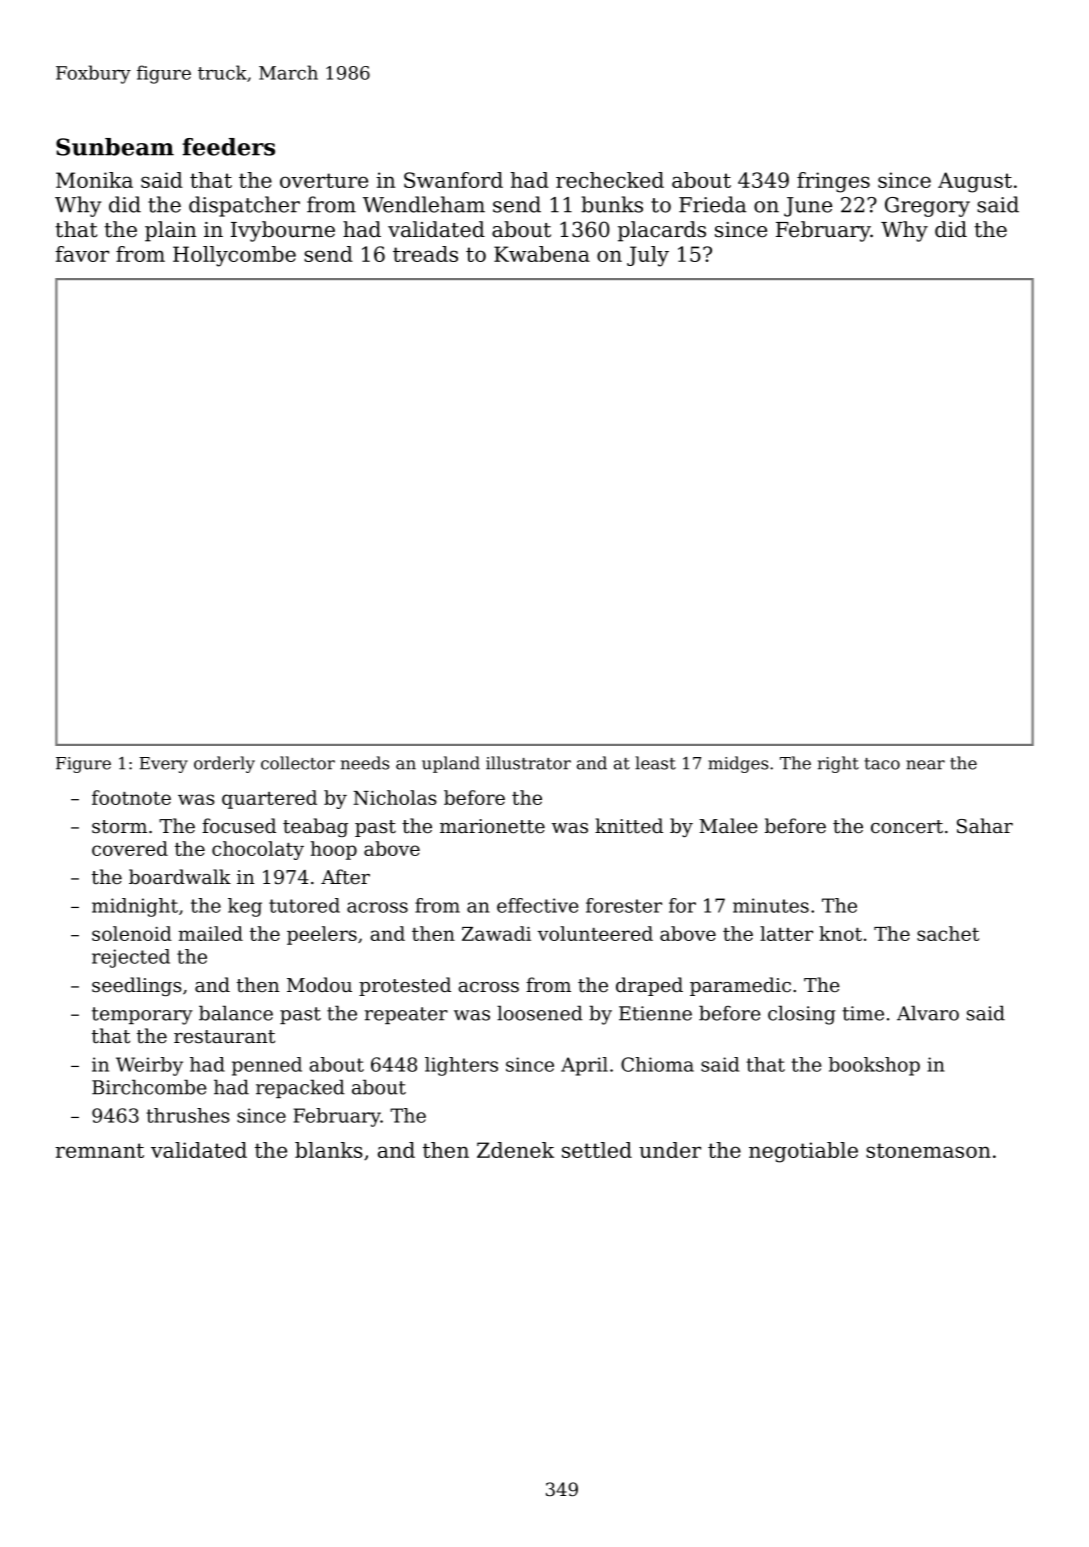 This screenshot has height=1547, width=1089. What do you see at coordinates (425, 254) in the screenshot?
I see `treads` at bounding box center [425, 254].
